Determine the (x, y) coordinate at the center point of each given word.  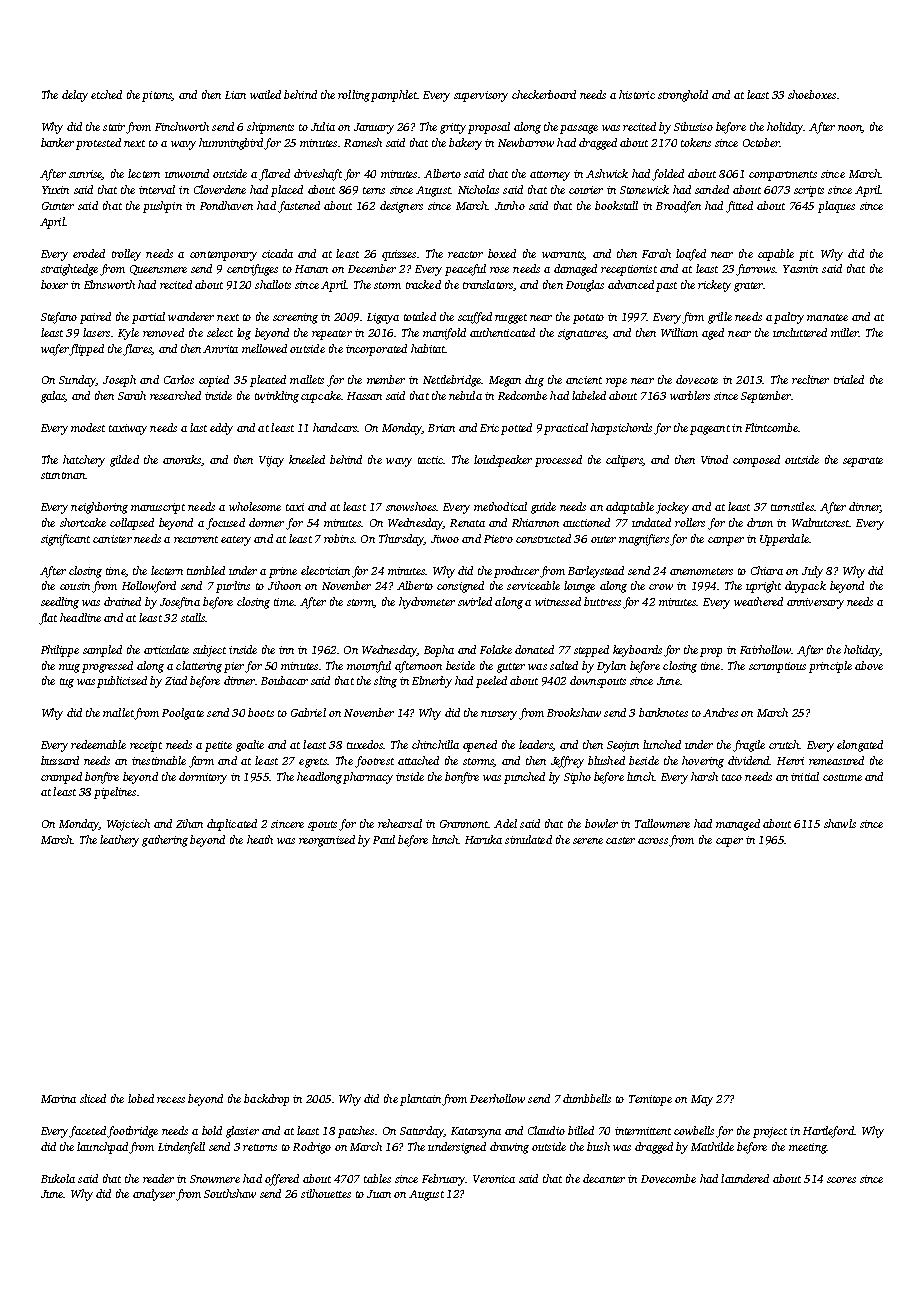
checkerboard (544, 94)
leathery (119, 841)
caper (729, 842)
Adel (505, 823)
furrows (755, 270)
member (386, 379)
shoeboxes (812, 94)
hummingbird (231, 144)
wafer (55, 350)
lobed (141, 1098)
